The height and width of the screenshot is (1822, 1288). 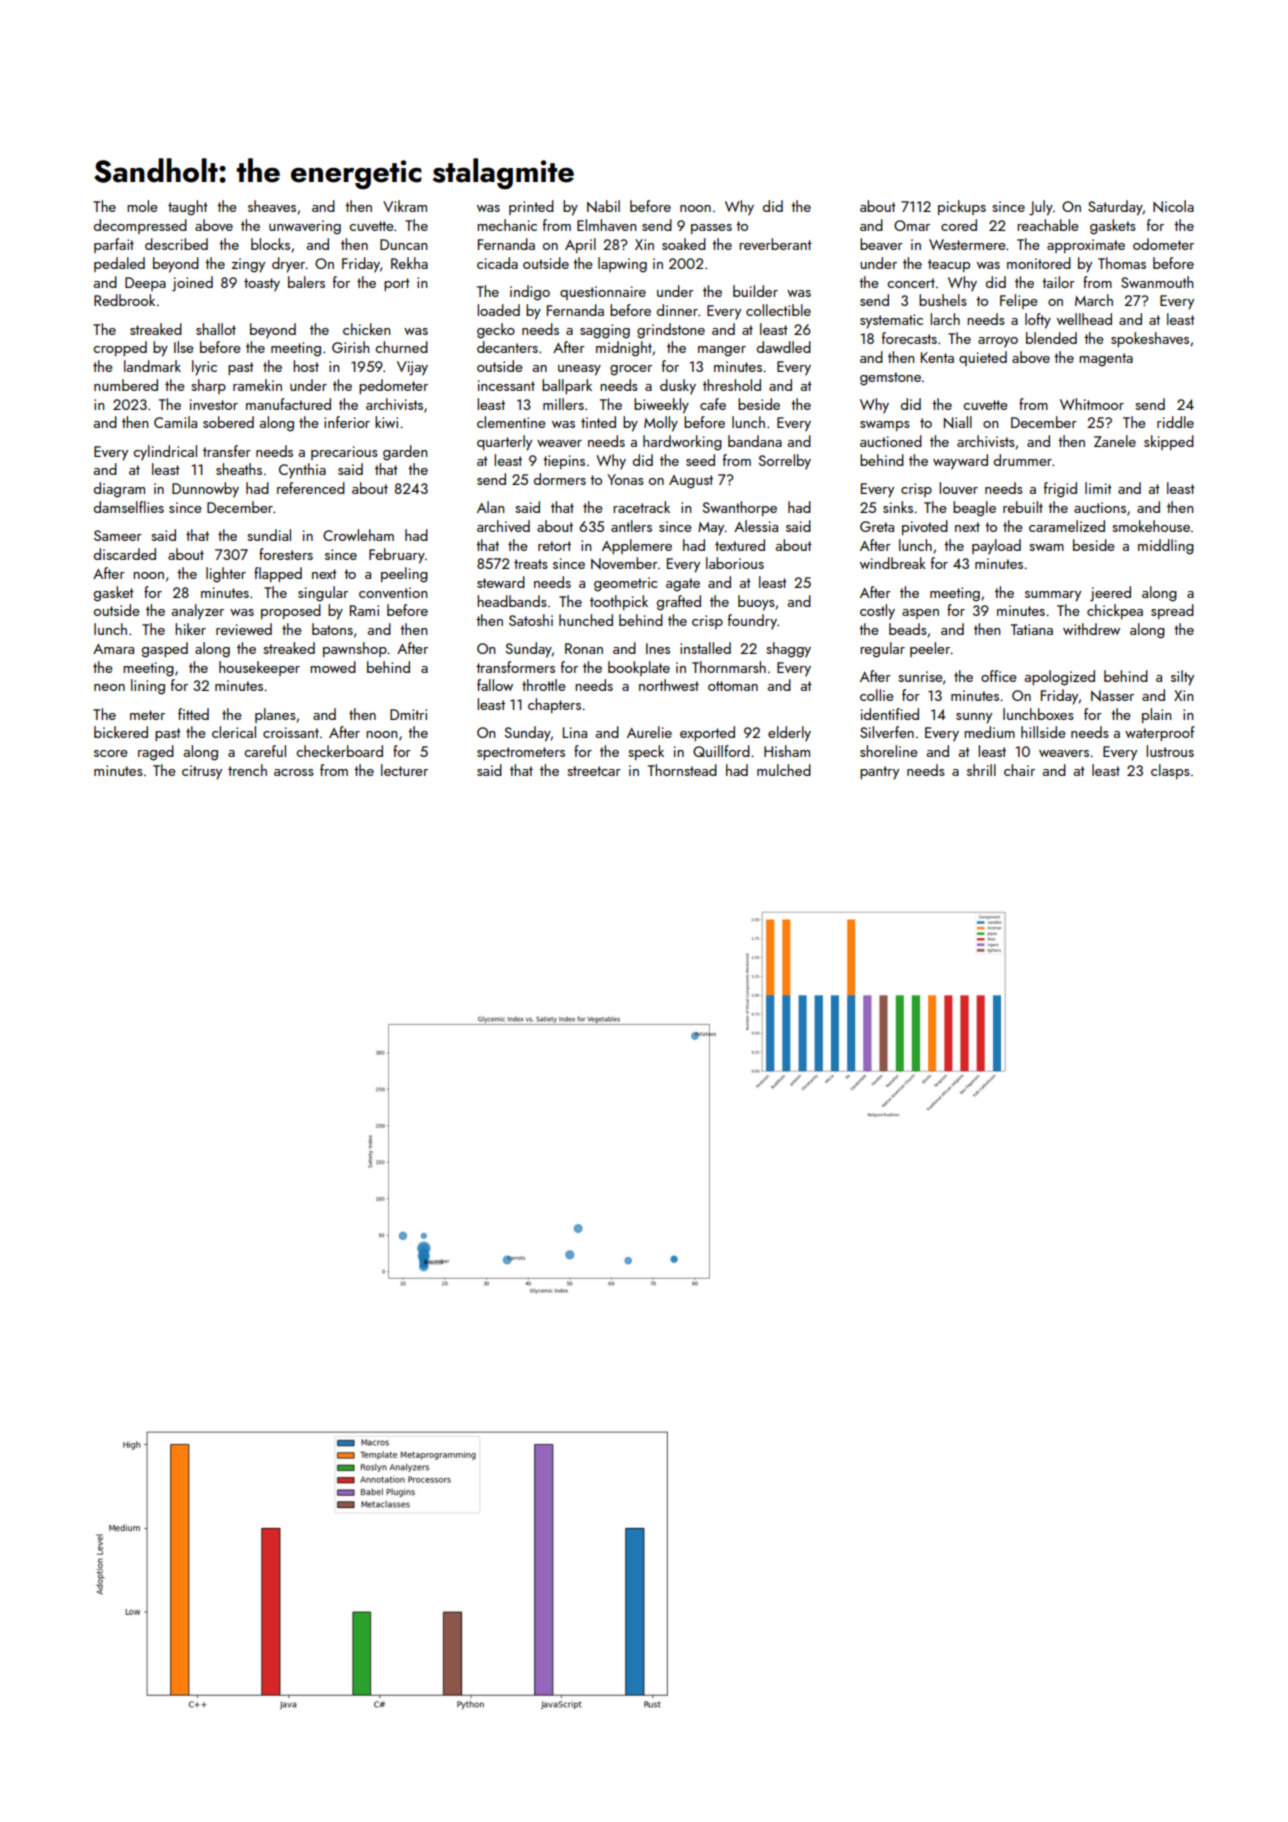 I want to click on Sameer, so click(x=118, y=535).
